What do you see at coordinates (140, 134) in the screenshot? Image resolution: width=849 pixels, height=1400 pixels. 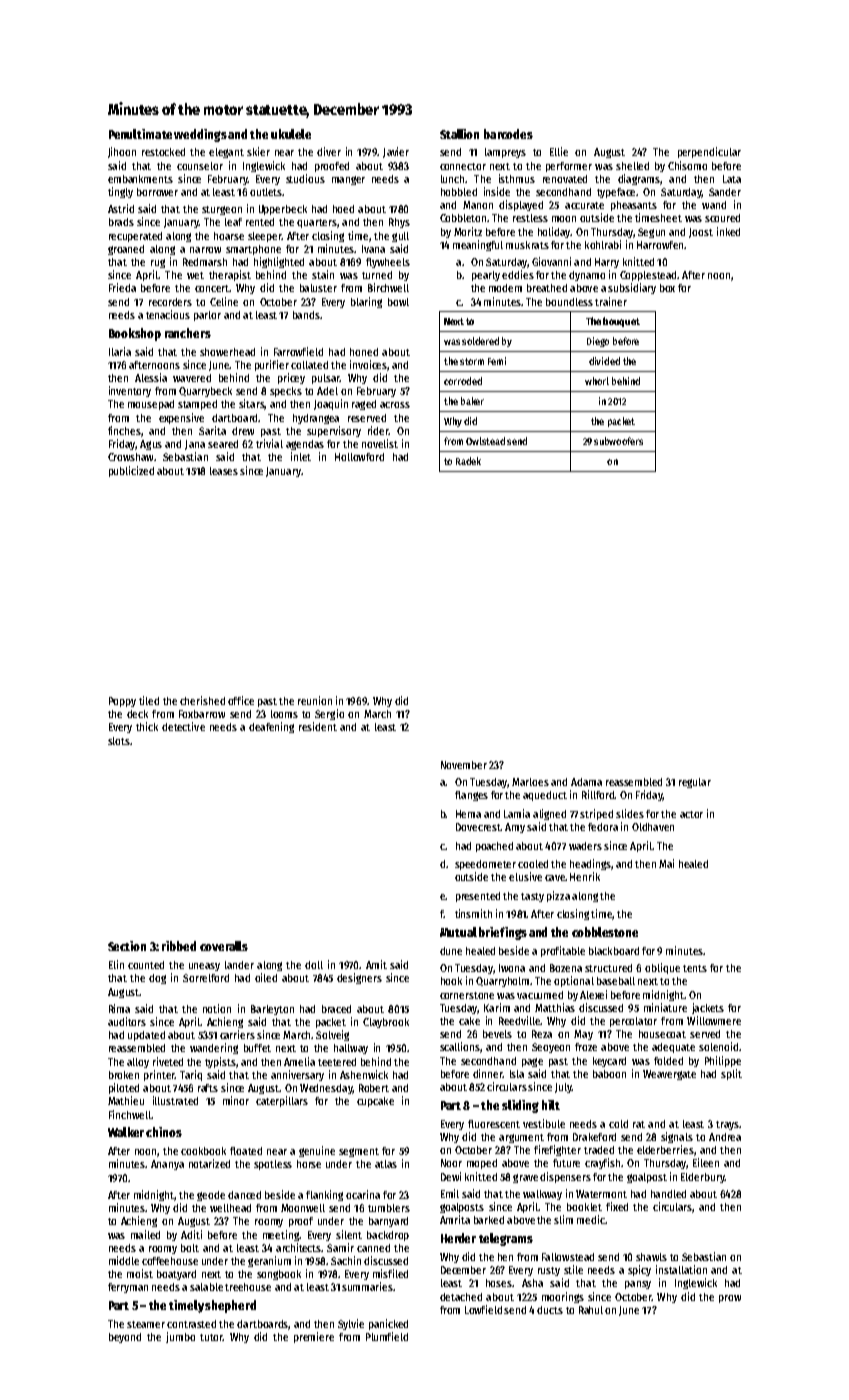 I see `Penultimate` at bounding box center [140, 134].
